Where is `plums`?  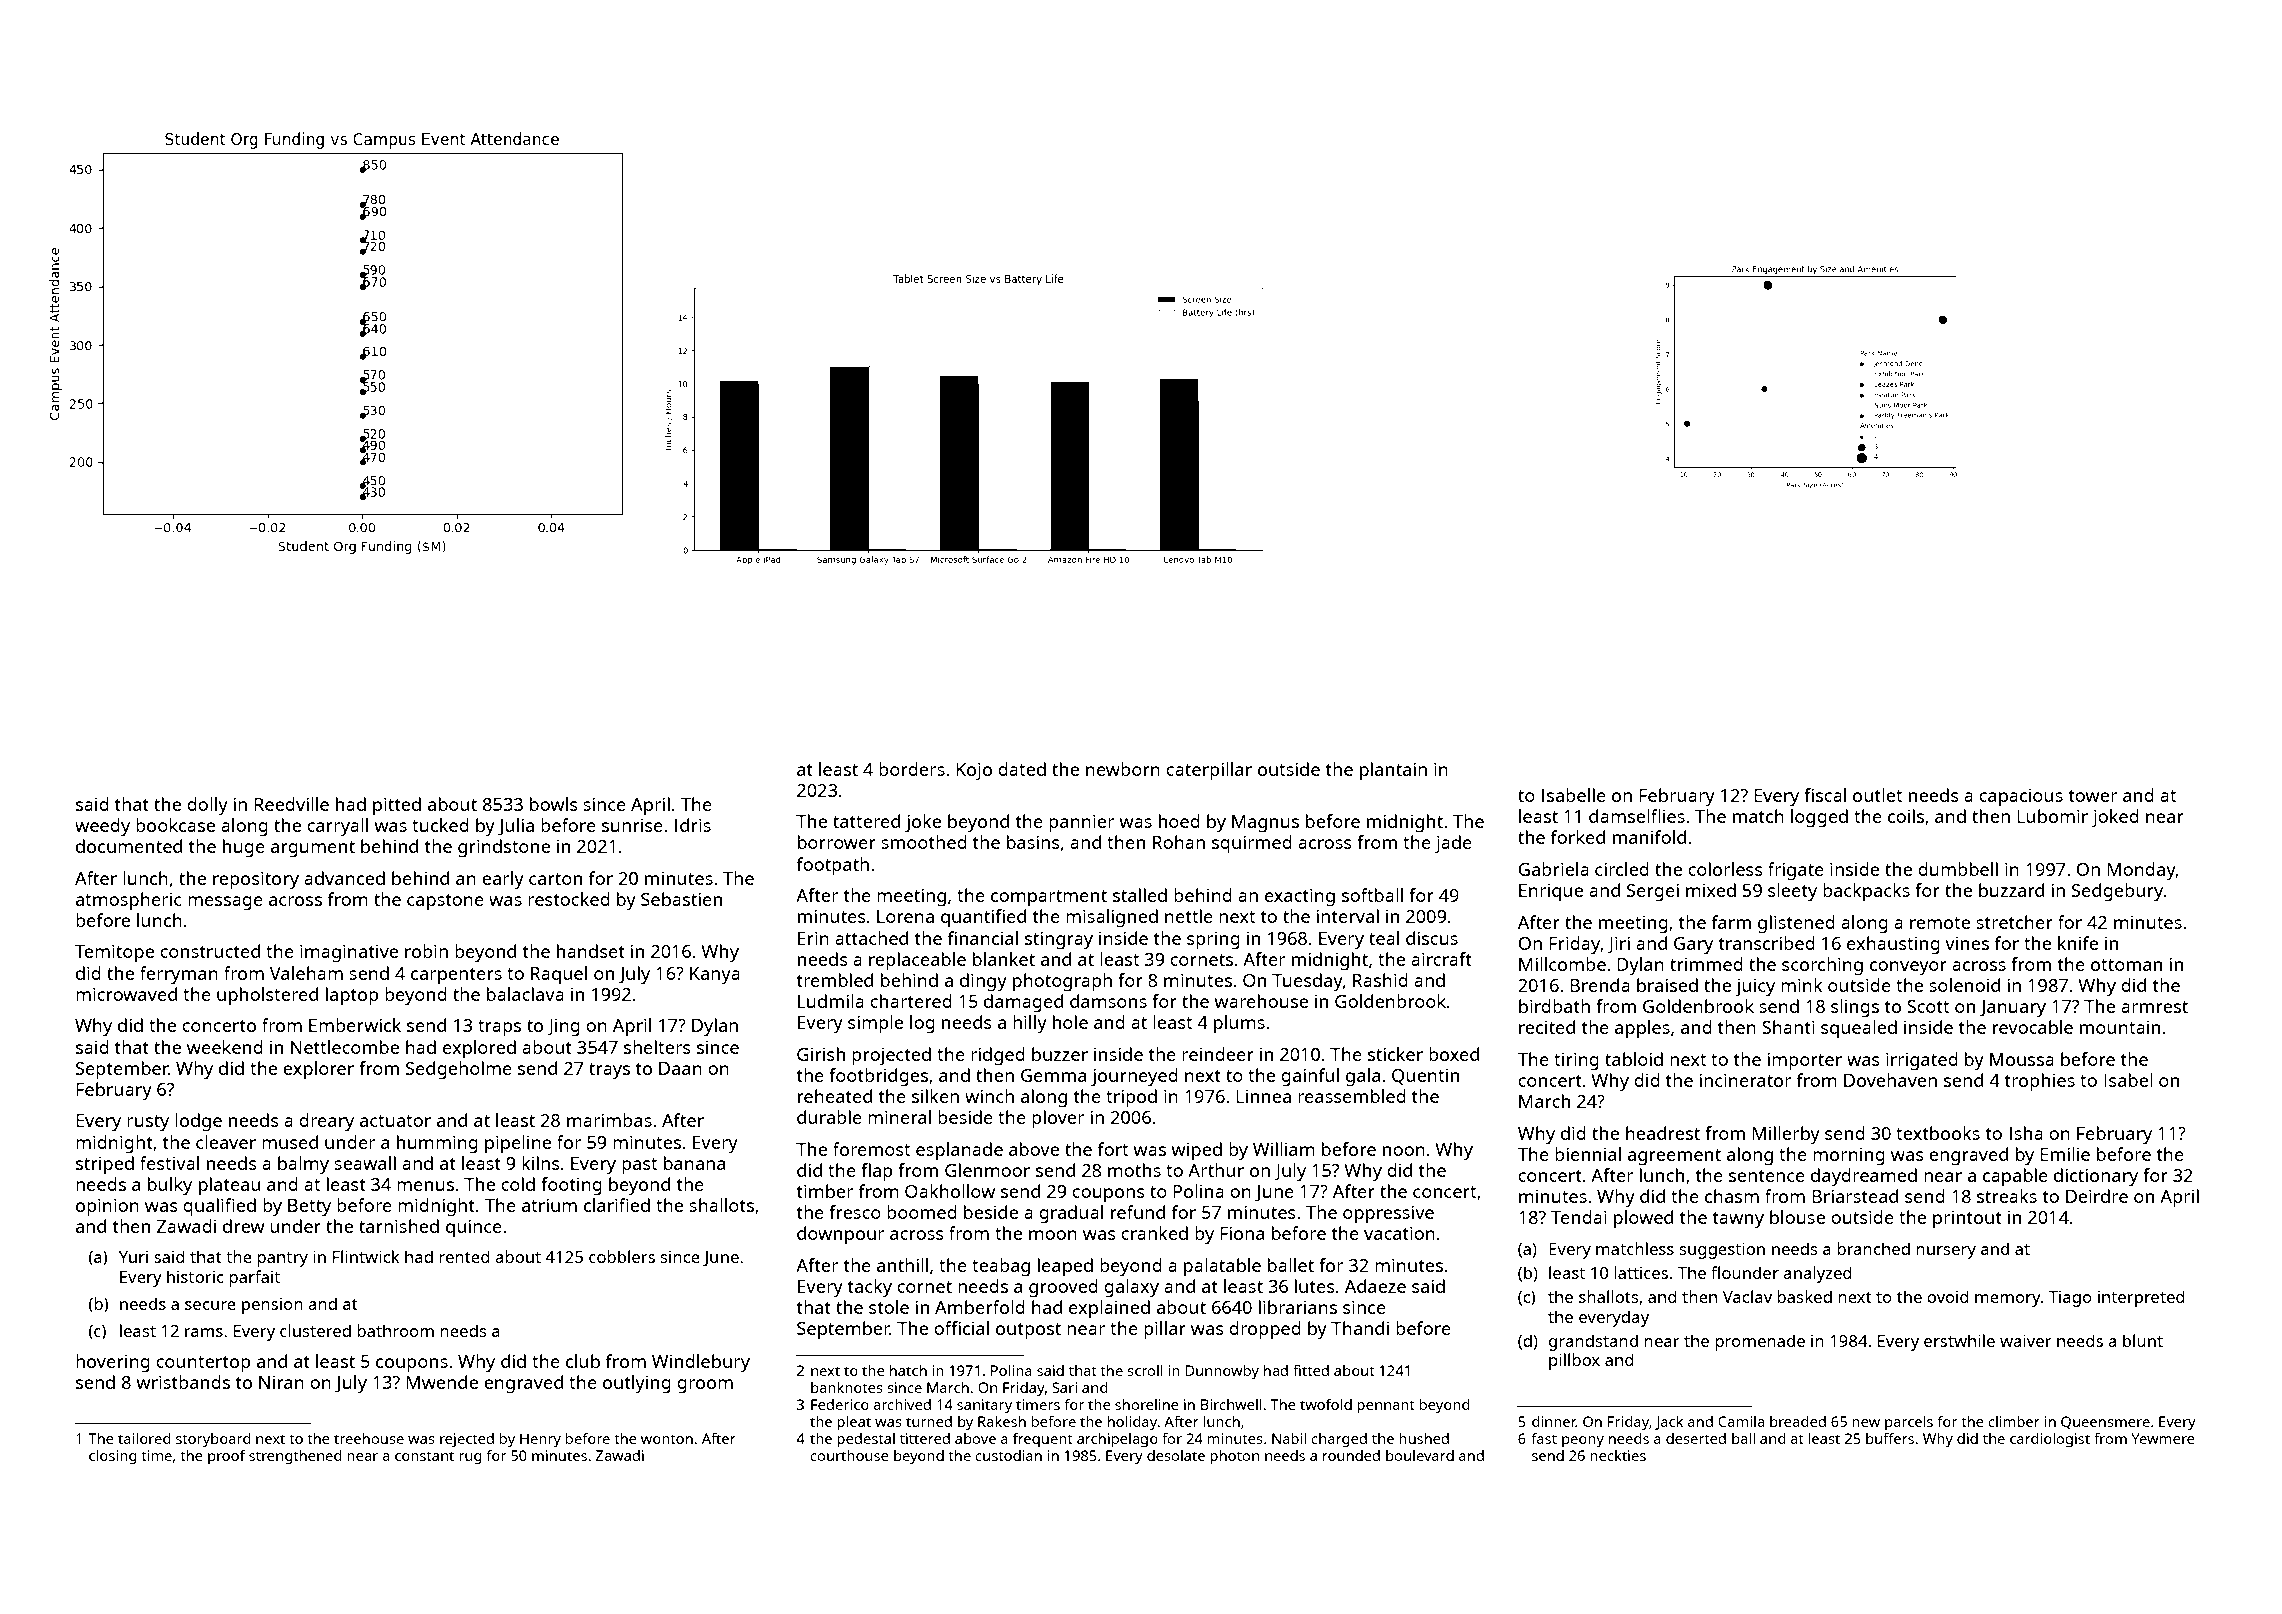
plums is located at coordinates (1239, 1024).
